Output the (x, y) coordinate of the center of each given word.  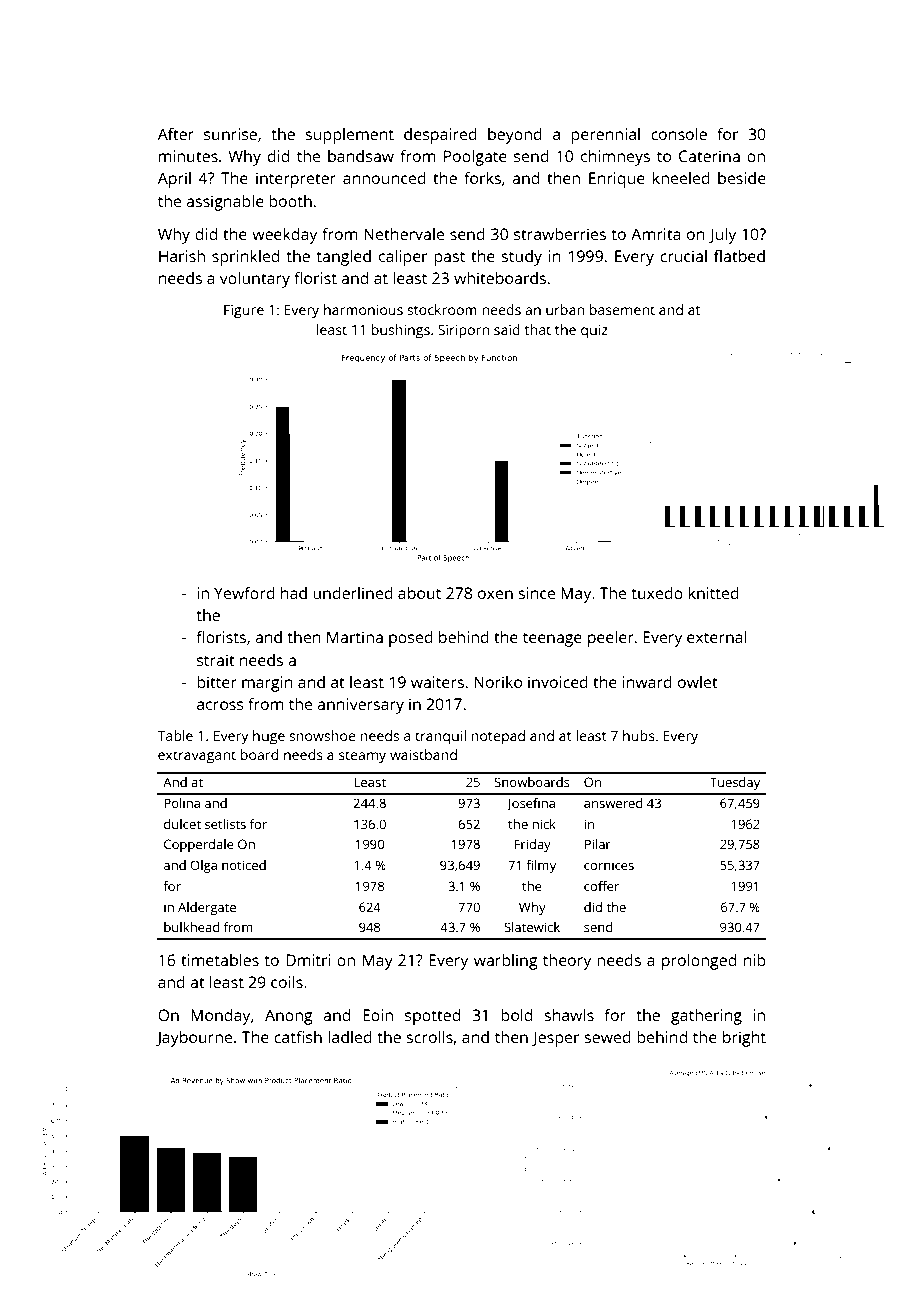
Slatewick (532, 927)
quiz (594, 331)
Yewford (244, 593)
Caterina (709, 156)
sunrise (230, 134)
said (507, 329)
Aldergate (207, 908)
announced (384, 178)
